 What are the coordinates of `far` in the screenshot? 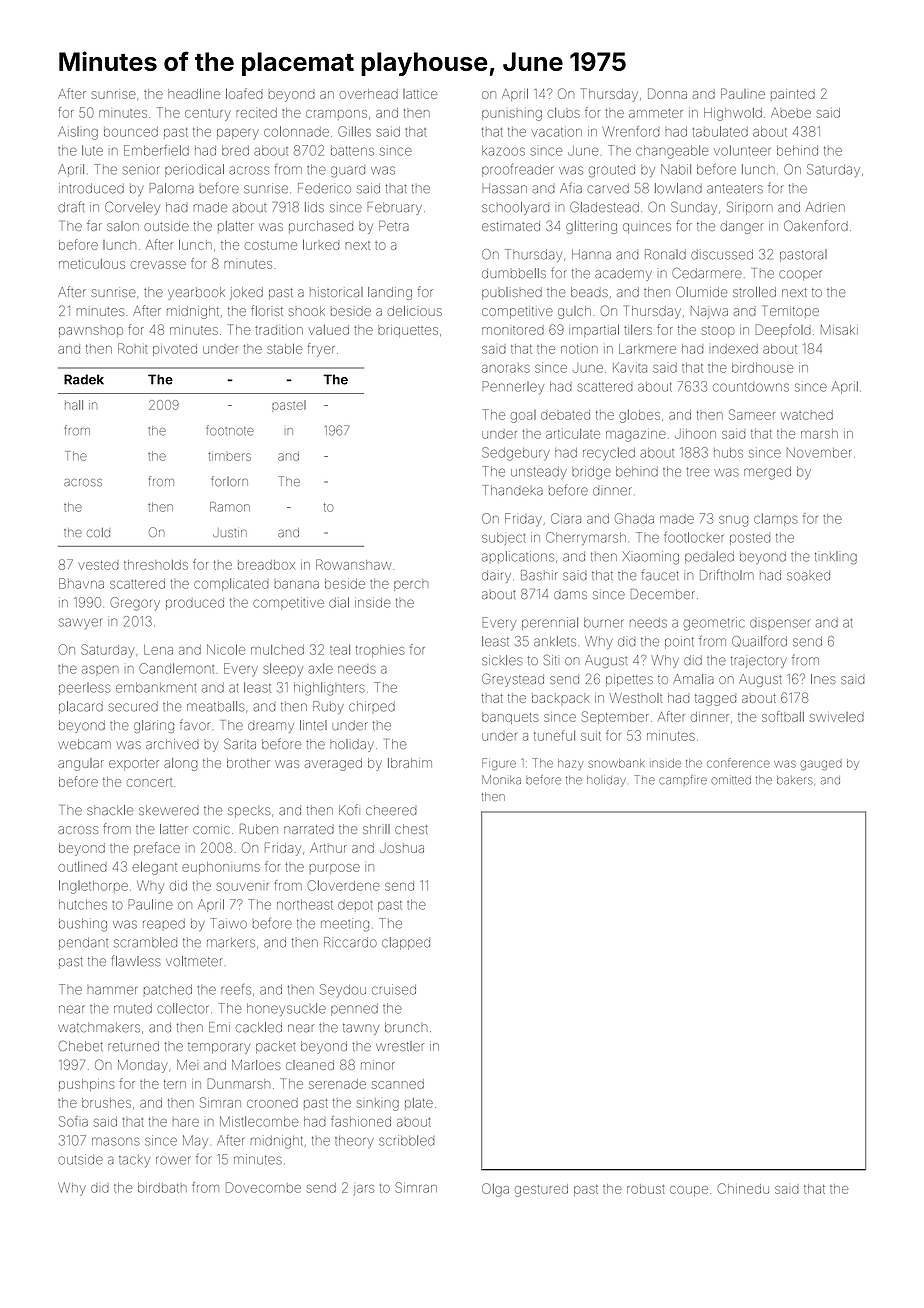 It's located at (94, 225).
